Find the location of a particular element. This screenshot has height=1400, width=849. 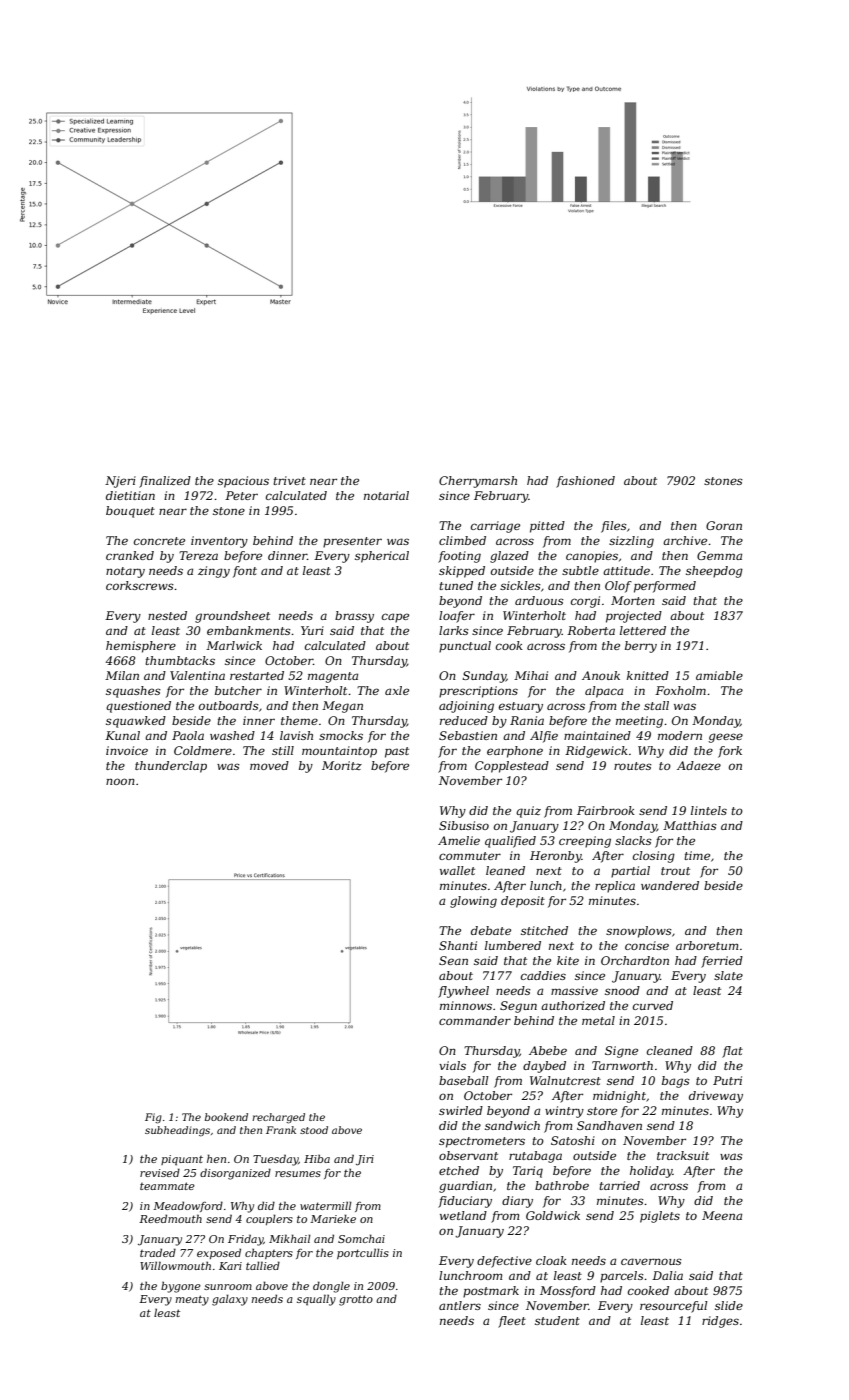

bookend is located at coordinates (226, 1117).
